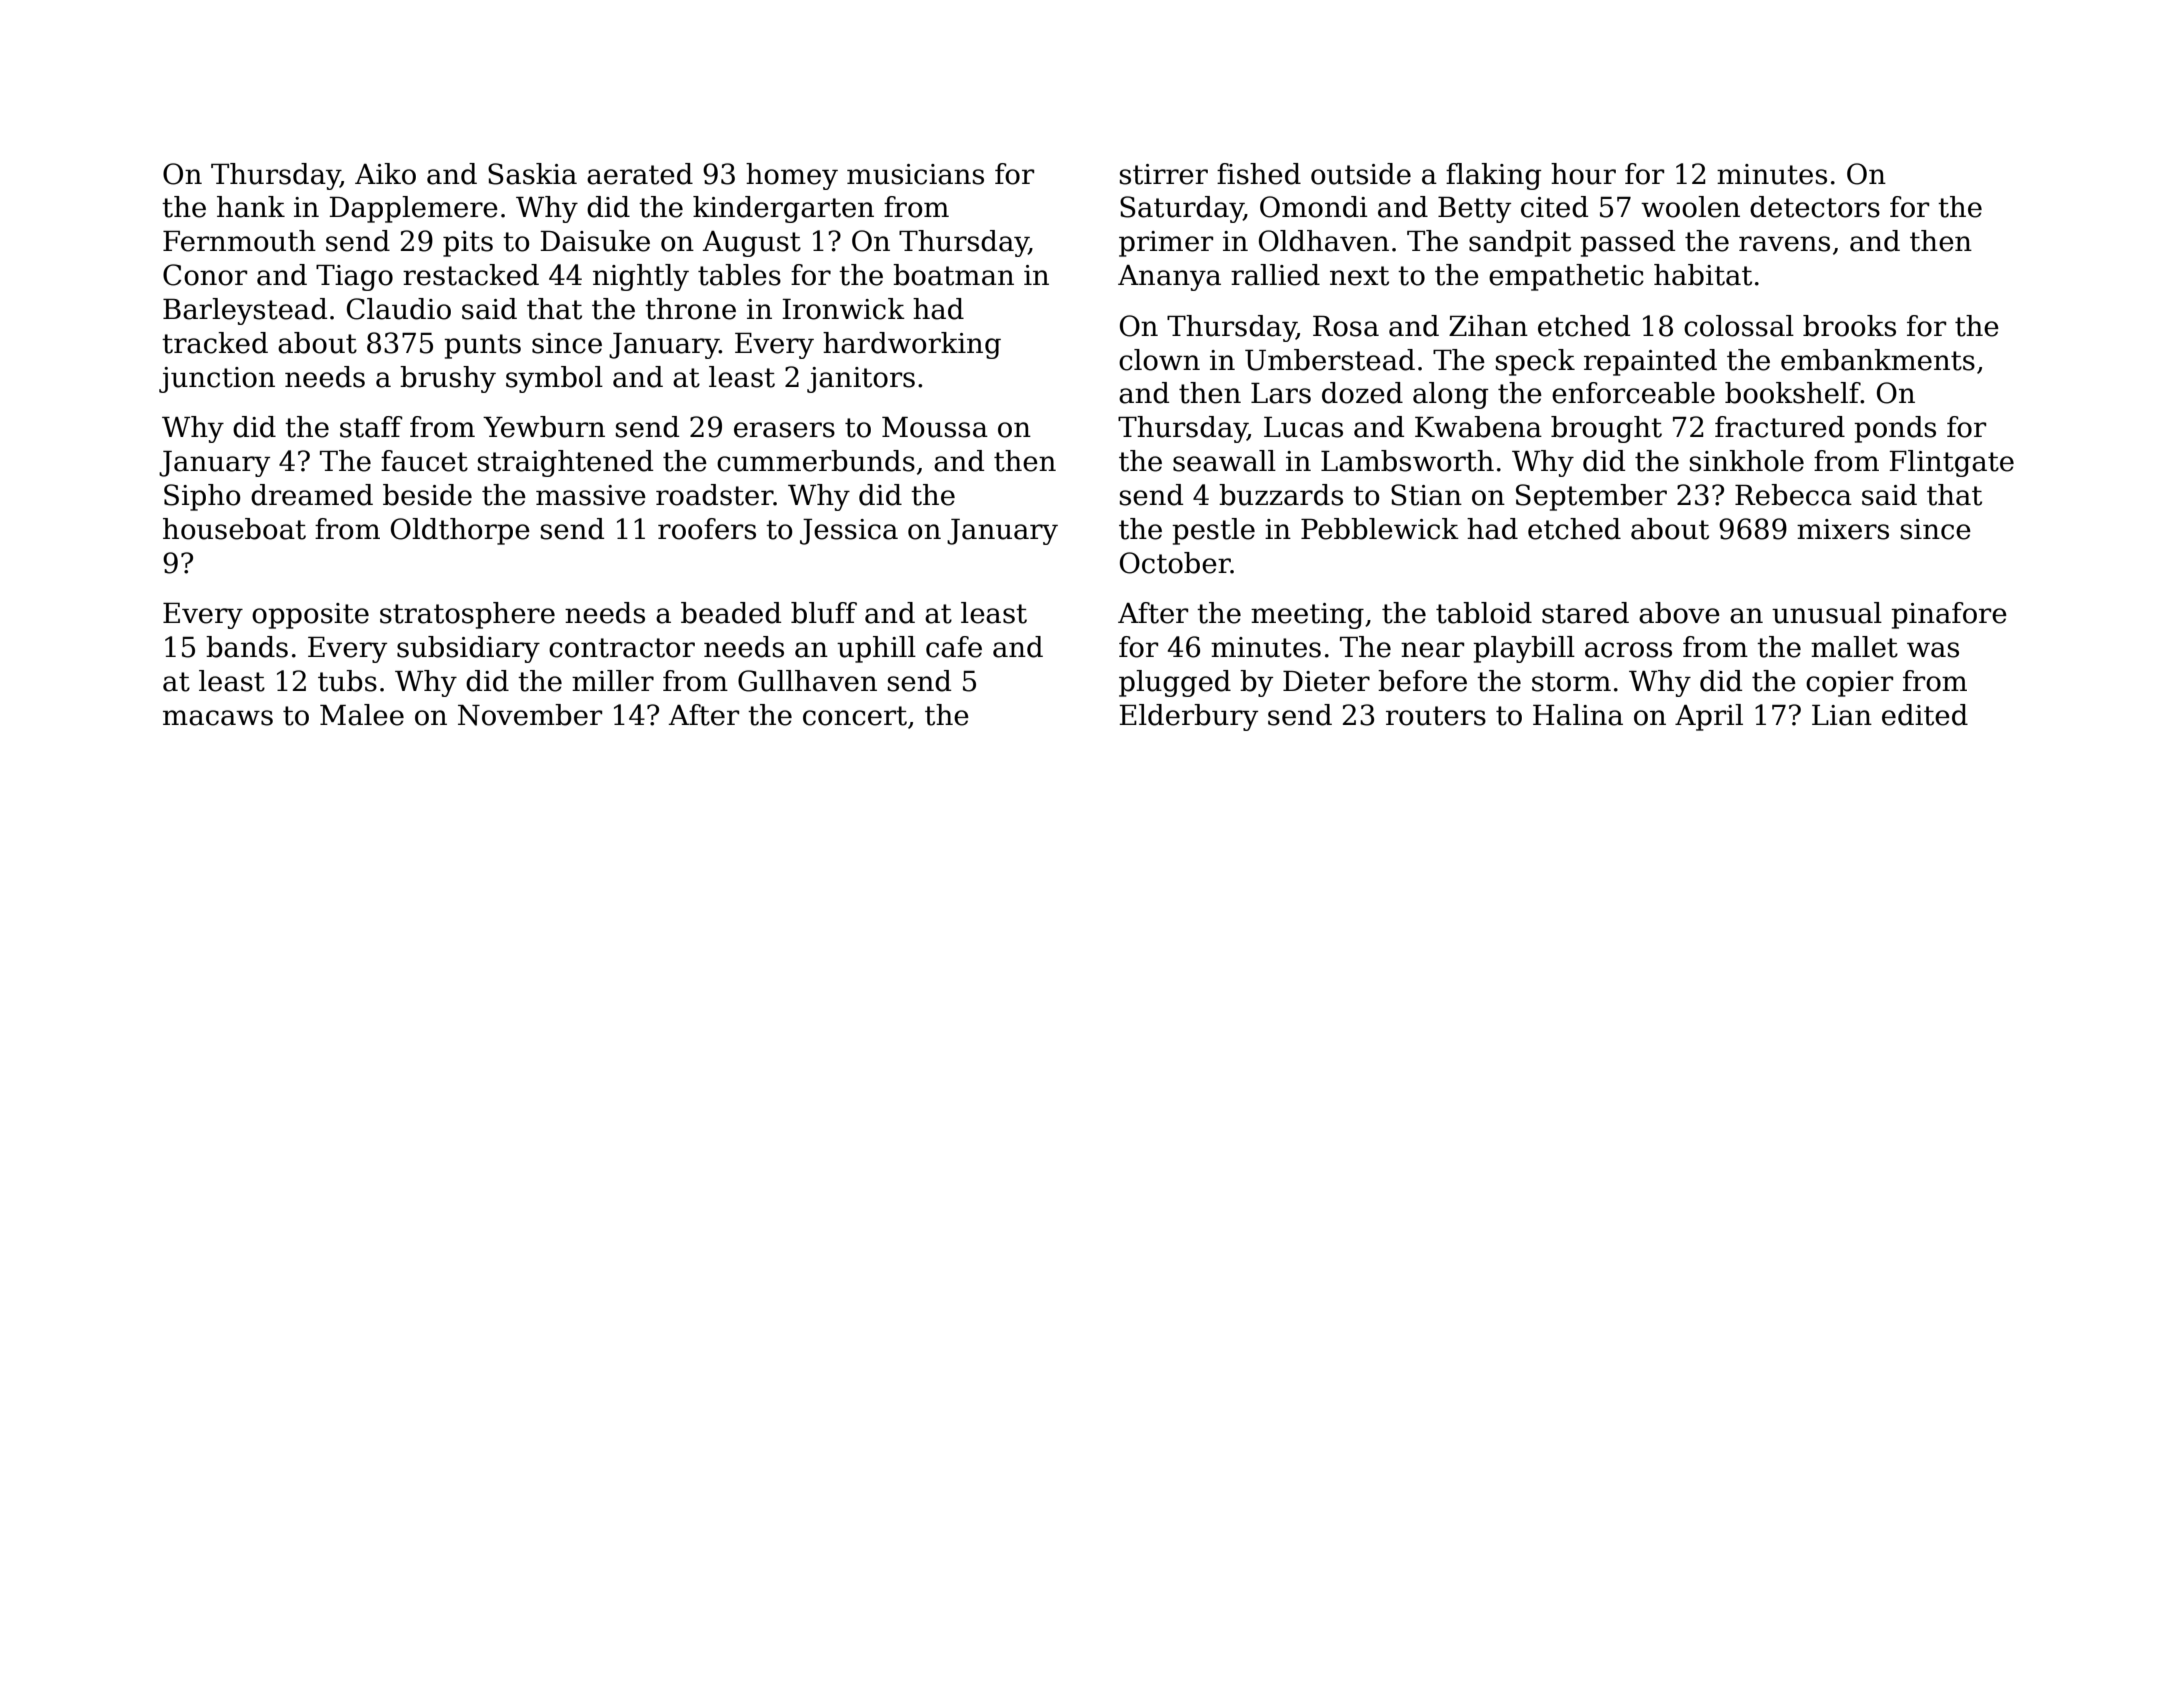 The height and width of the screenshot is (1683, 2178). What do you see at coordinates (413, 209) in the screenshot?
I see `Dapplemere` at bounding box center [413, 209].
